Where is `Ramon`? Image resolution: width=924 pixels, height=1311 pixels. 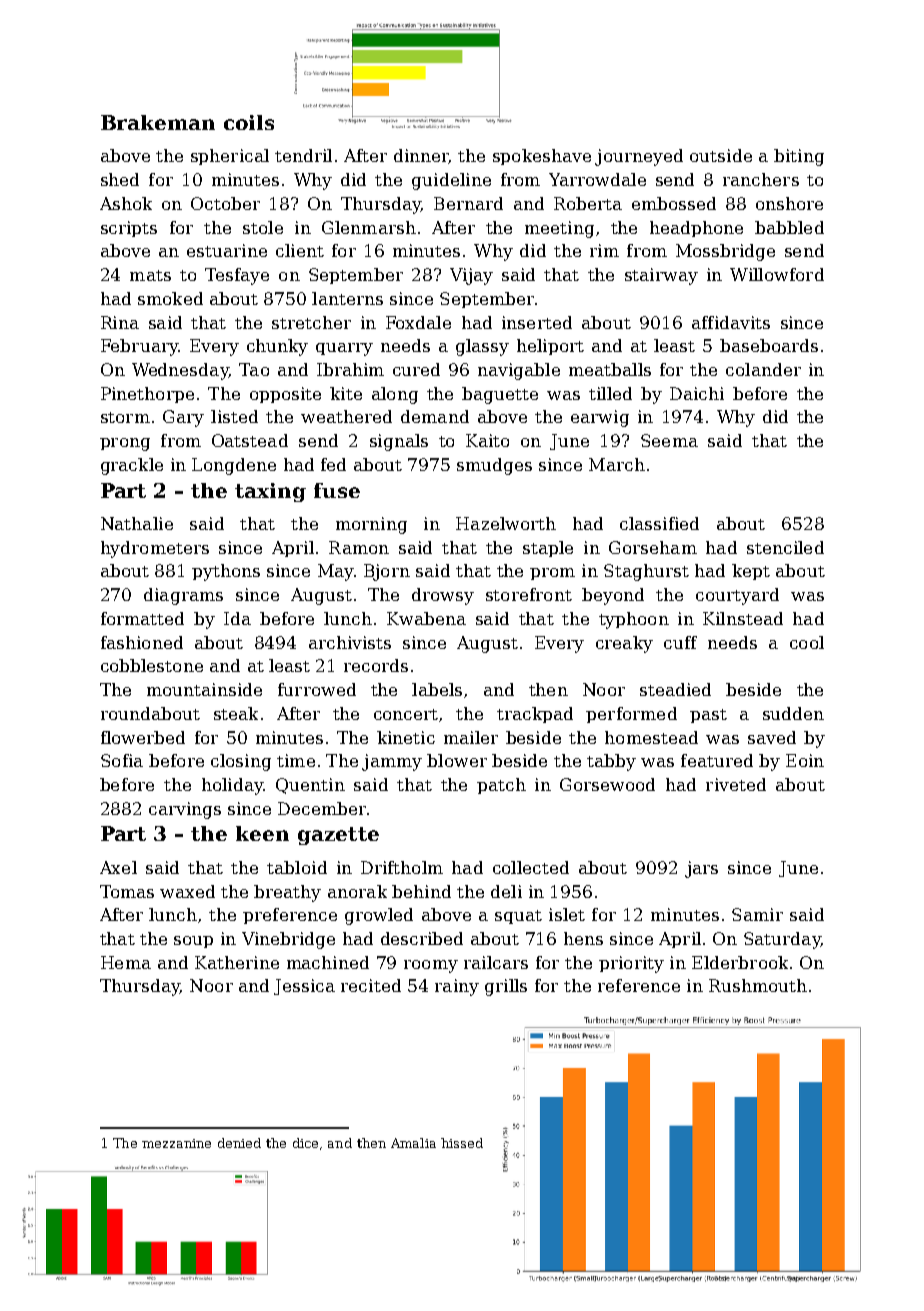 Ramon is located at coordinates (359, 547).
